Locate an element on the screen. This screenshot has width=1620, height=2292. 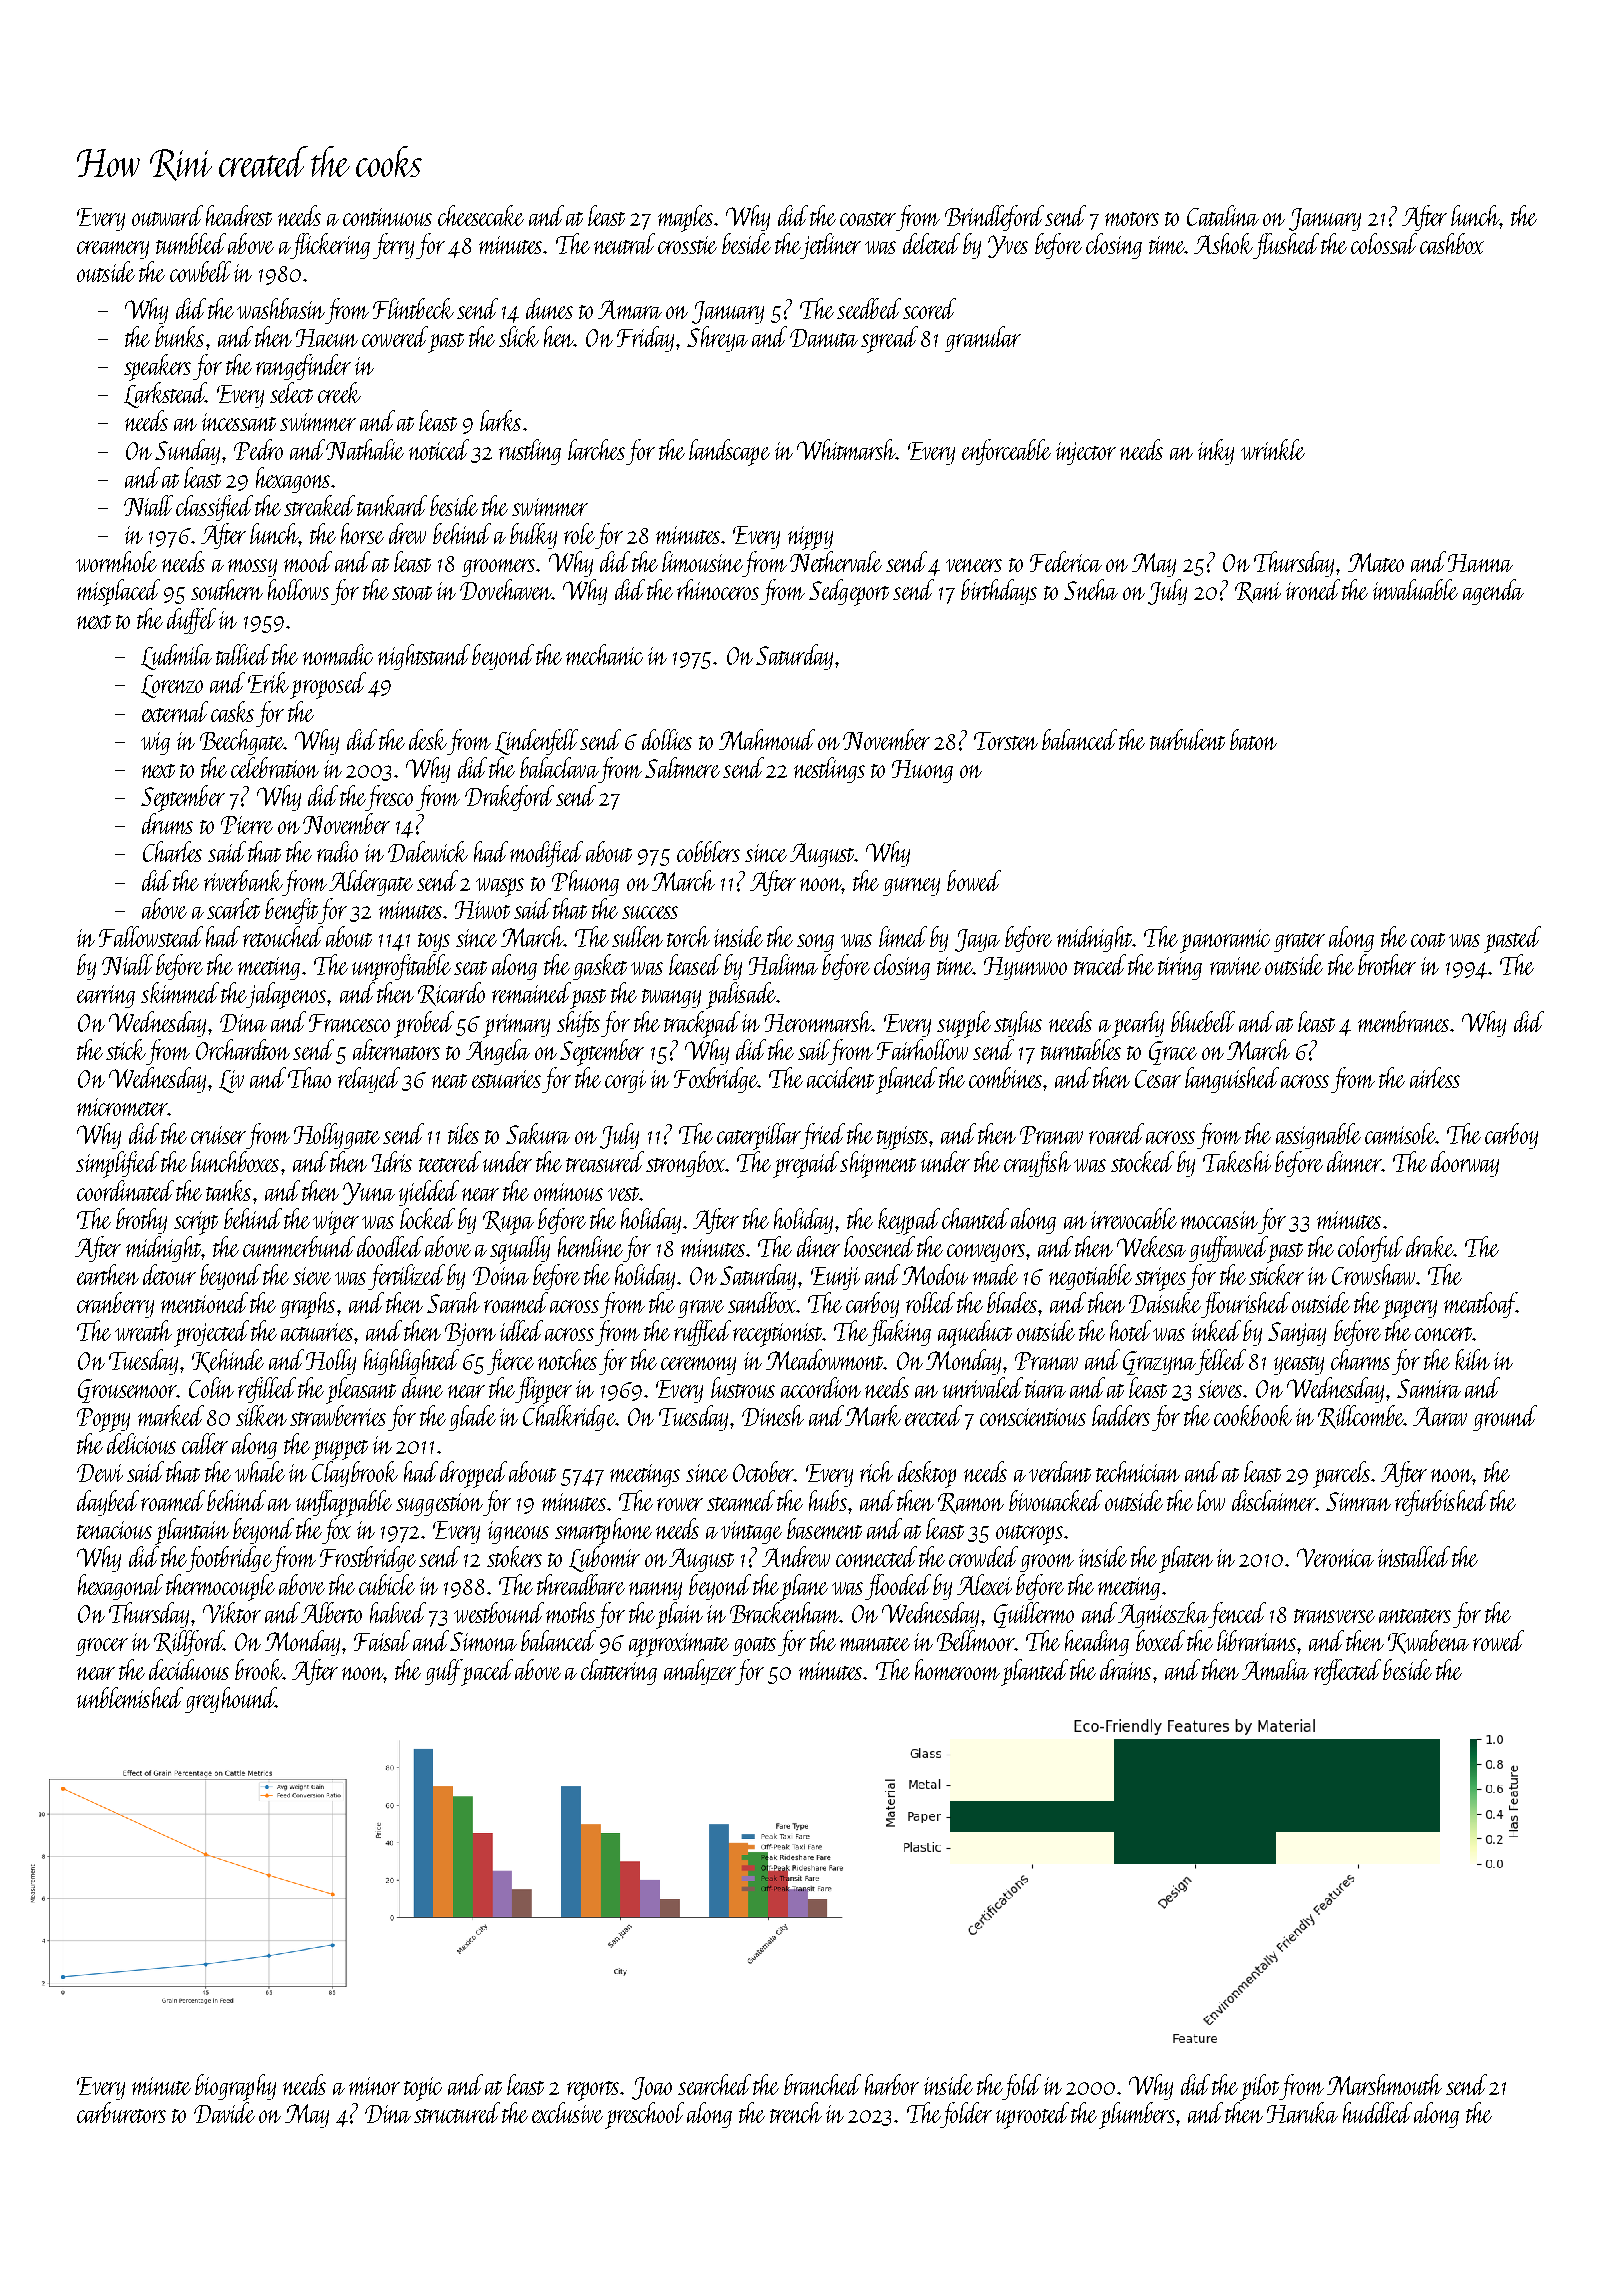
outward is located at coordinates (167, 215).
